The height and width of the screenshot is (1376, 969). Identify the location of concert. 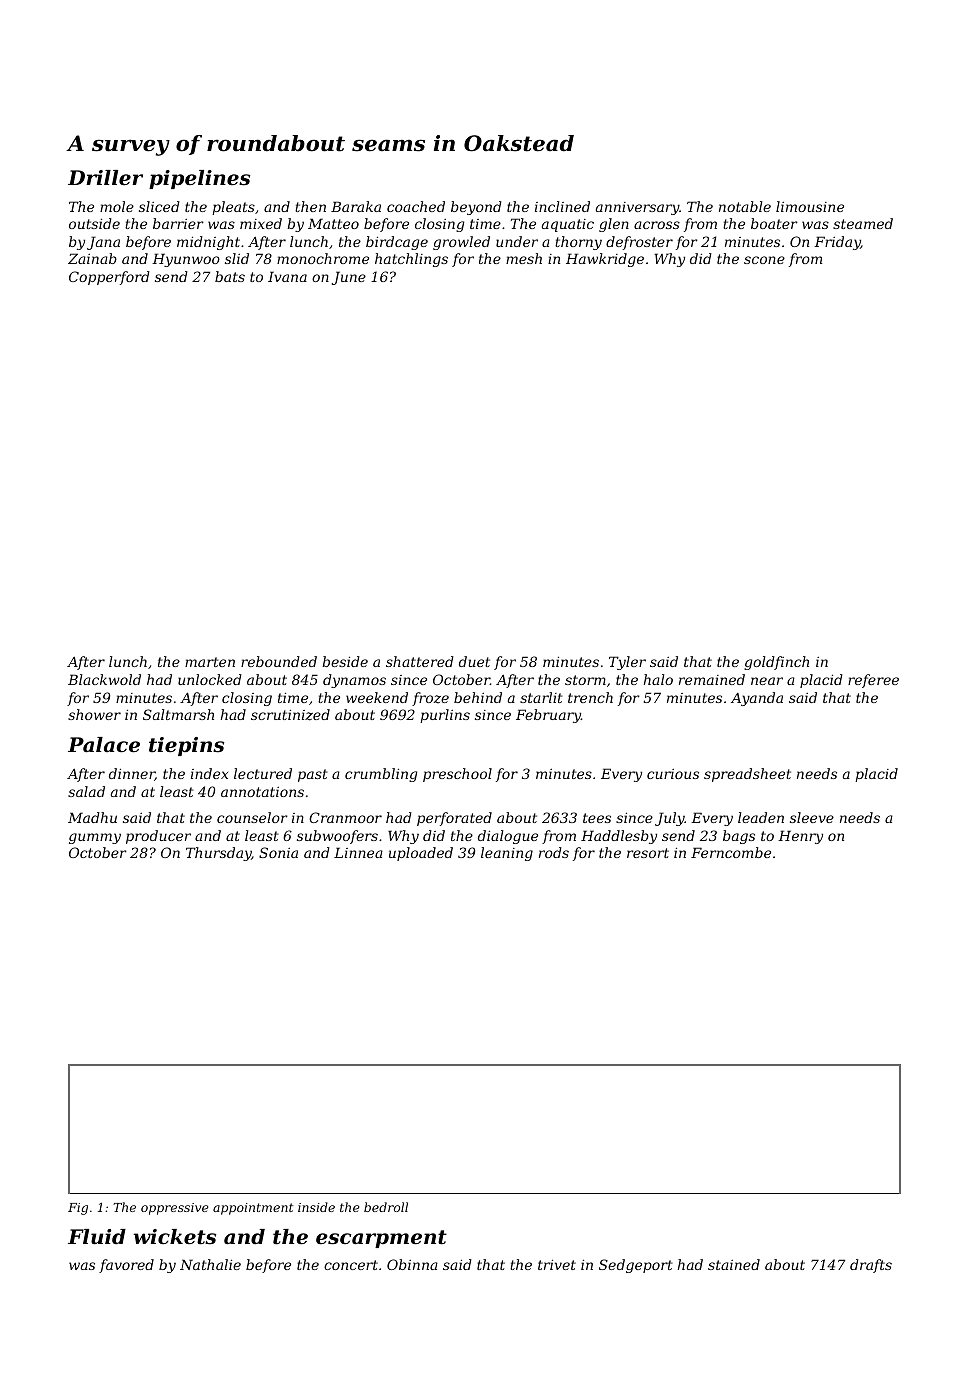
(351, 1265).
